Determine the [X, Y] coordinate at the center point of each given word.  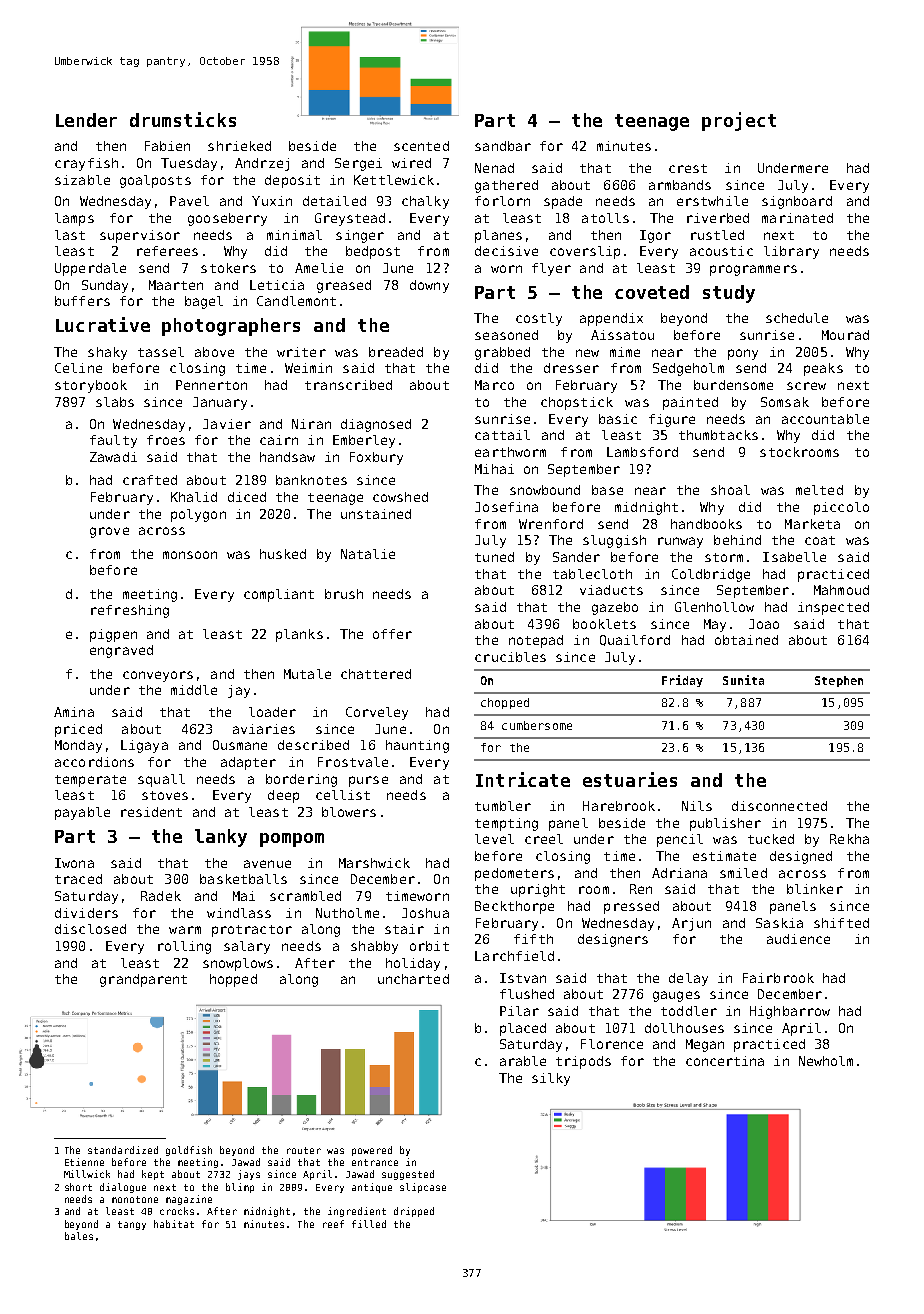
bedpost [373, 252]
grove [109, 532]
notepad [536, 641]
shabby [374, 947]
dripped [414, 1212]
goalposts [155, 181]
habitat [174, 1224]
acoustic [721, 251]
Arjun [691, 924]
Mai [244, 896]
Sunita [743, 680]
